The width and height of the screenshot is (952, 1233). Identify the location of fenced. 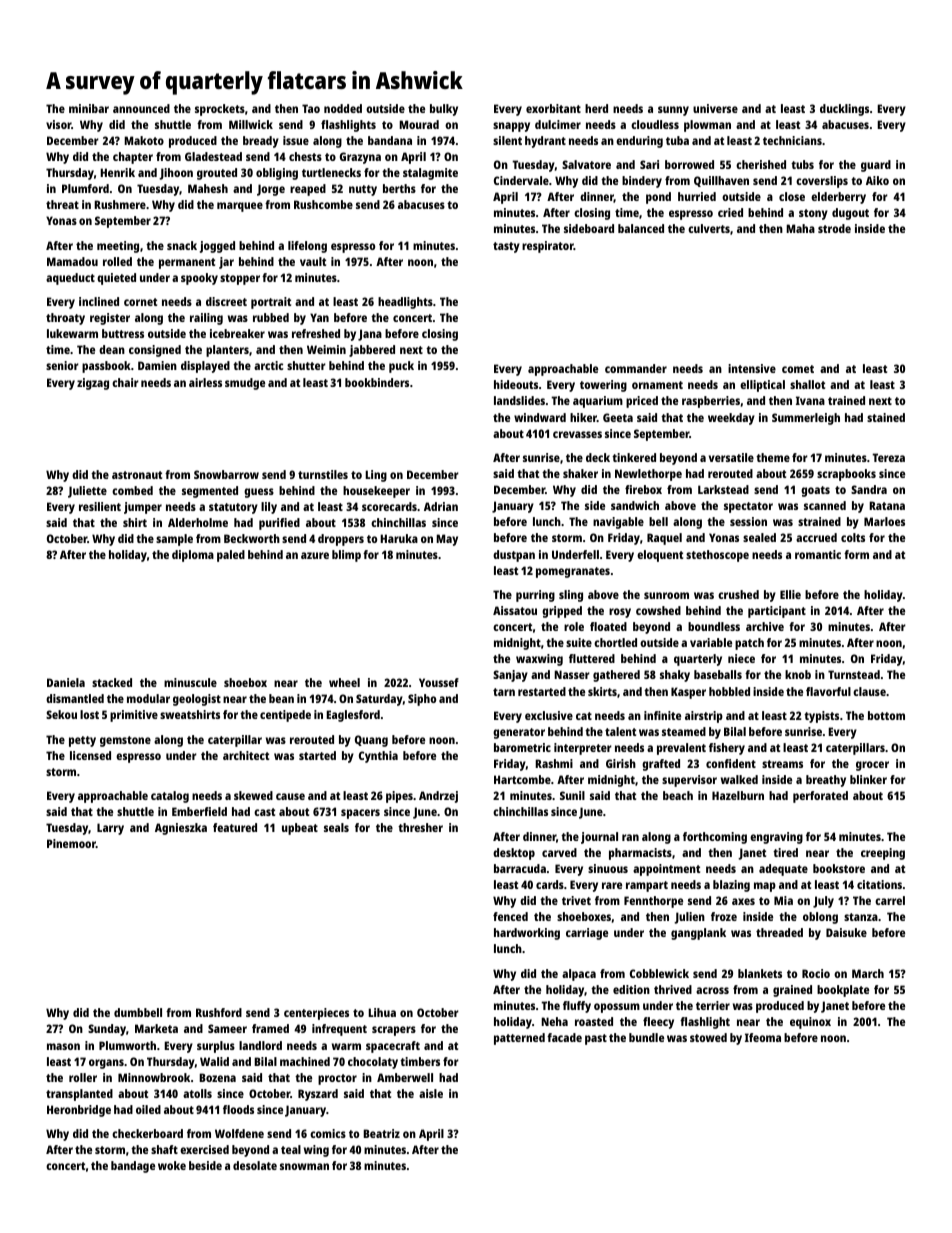
(510, 916).
